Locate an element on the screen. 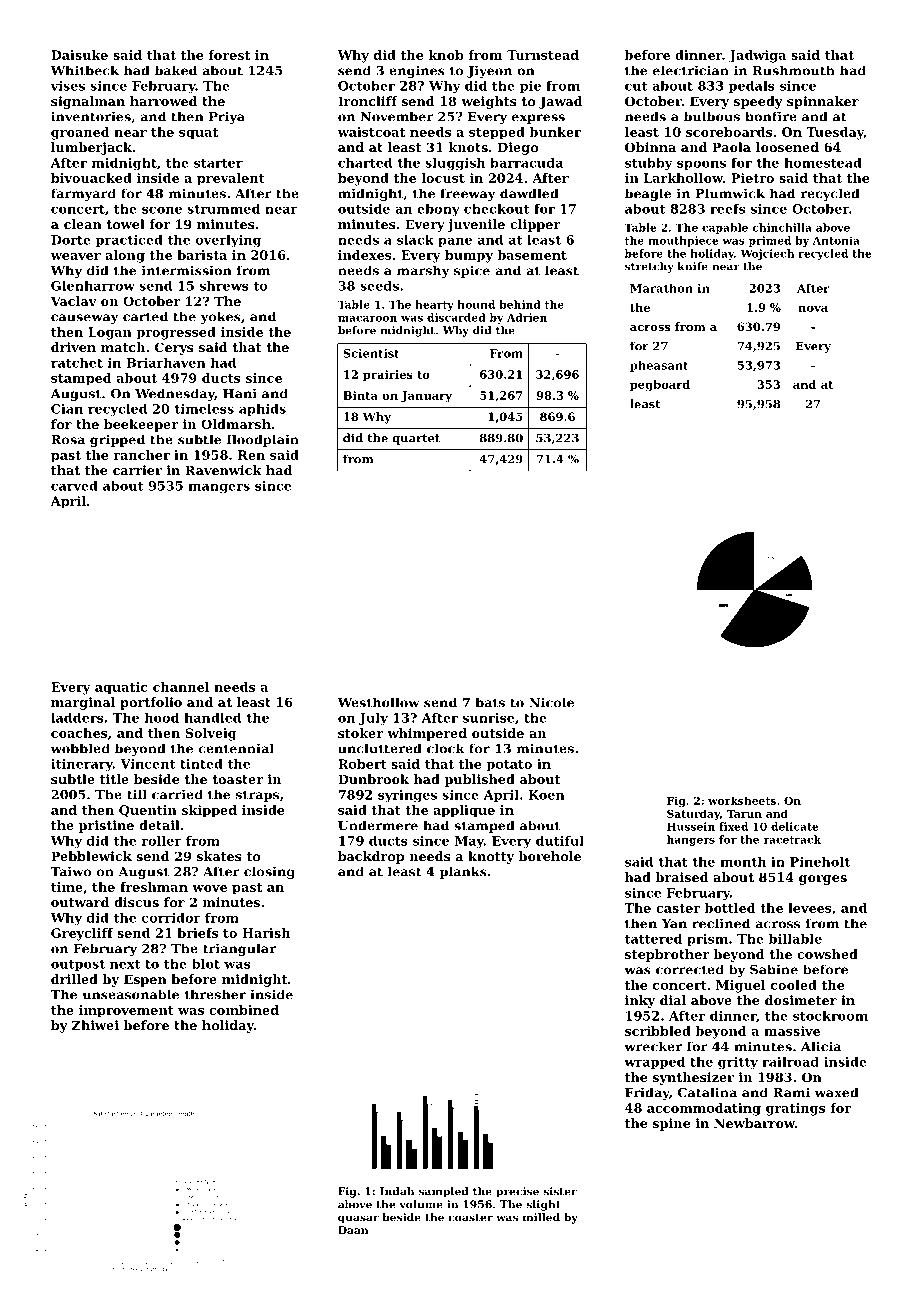  planks is located at coordinates (463, 872).
